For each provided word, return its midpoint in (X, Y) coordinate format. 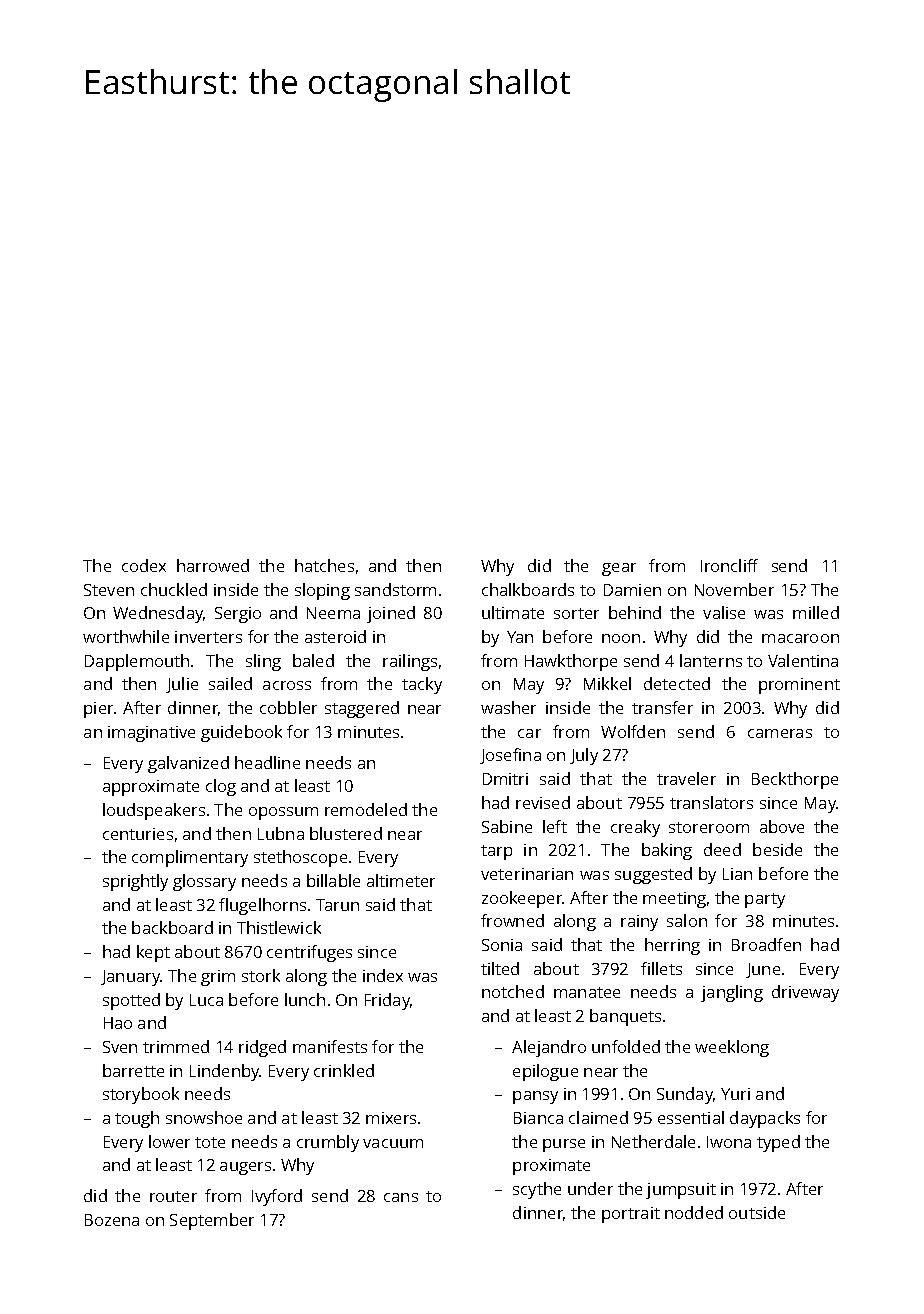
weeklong (732, 1048)
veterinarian (527, 874)
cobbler (288, 707)
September (212, 1221)
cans (401, 1197)
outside (757, 1212)
